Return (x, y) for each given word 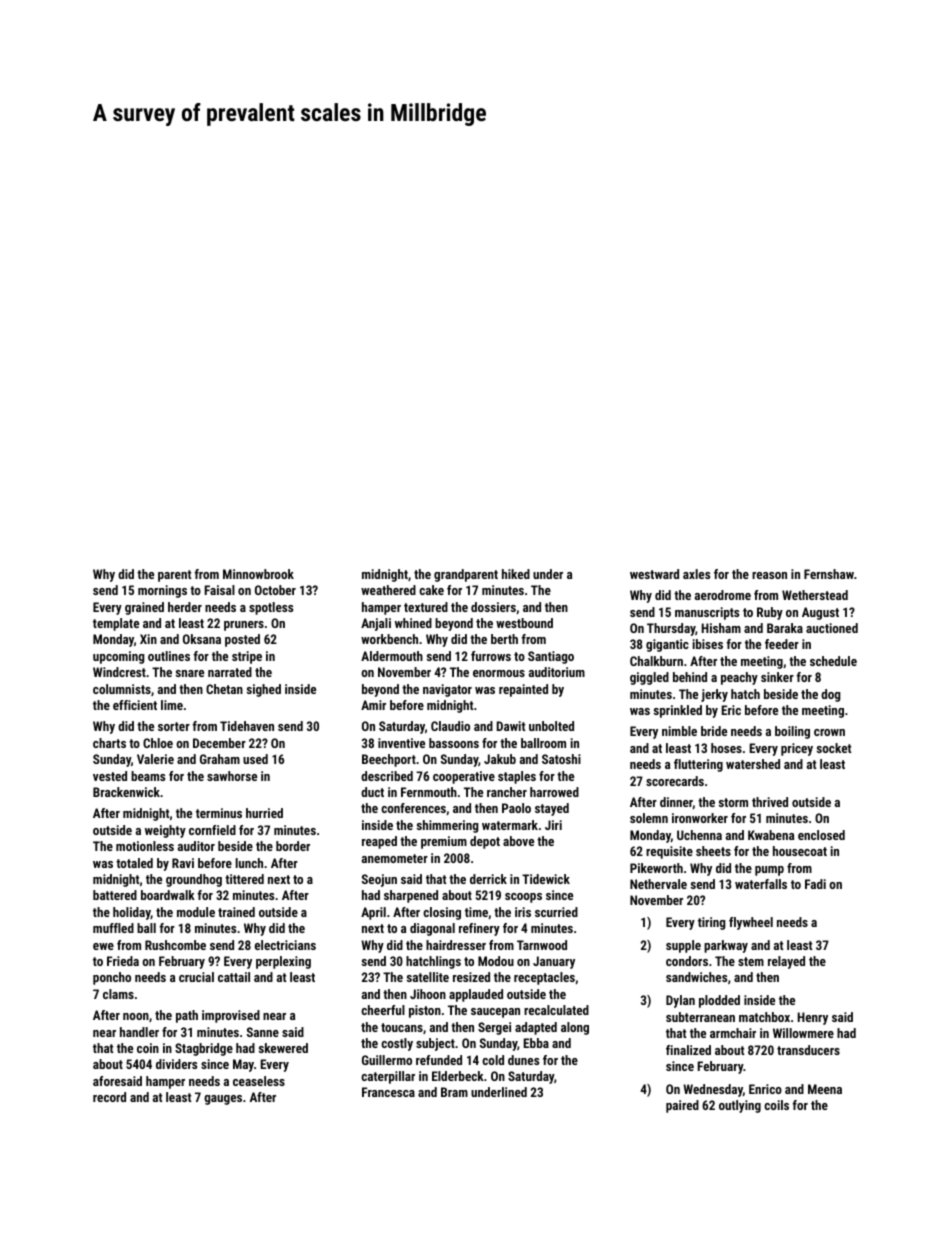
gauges (223, 1100)
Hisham (721, 628)
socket (834, 748)
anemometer (395, 858)
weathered (388, 590)
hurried (264, 813)
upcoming (118, 657)
